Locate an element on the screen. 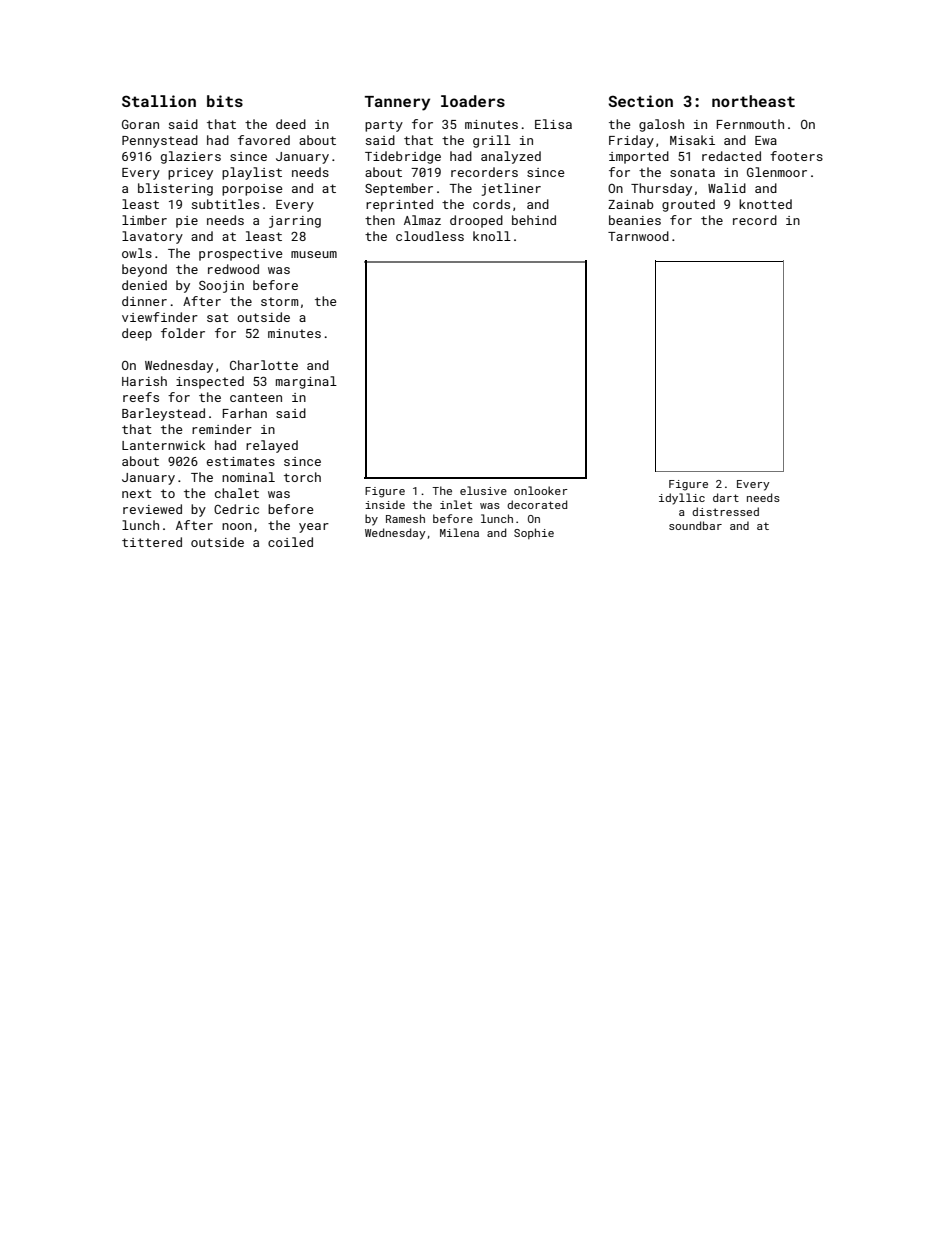 The height and width of the screenshot is (1233, 952). Tarnwood is located at coordinates (638, 236).
